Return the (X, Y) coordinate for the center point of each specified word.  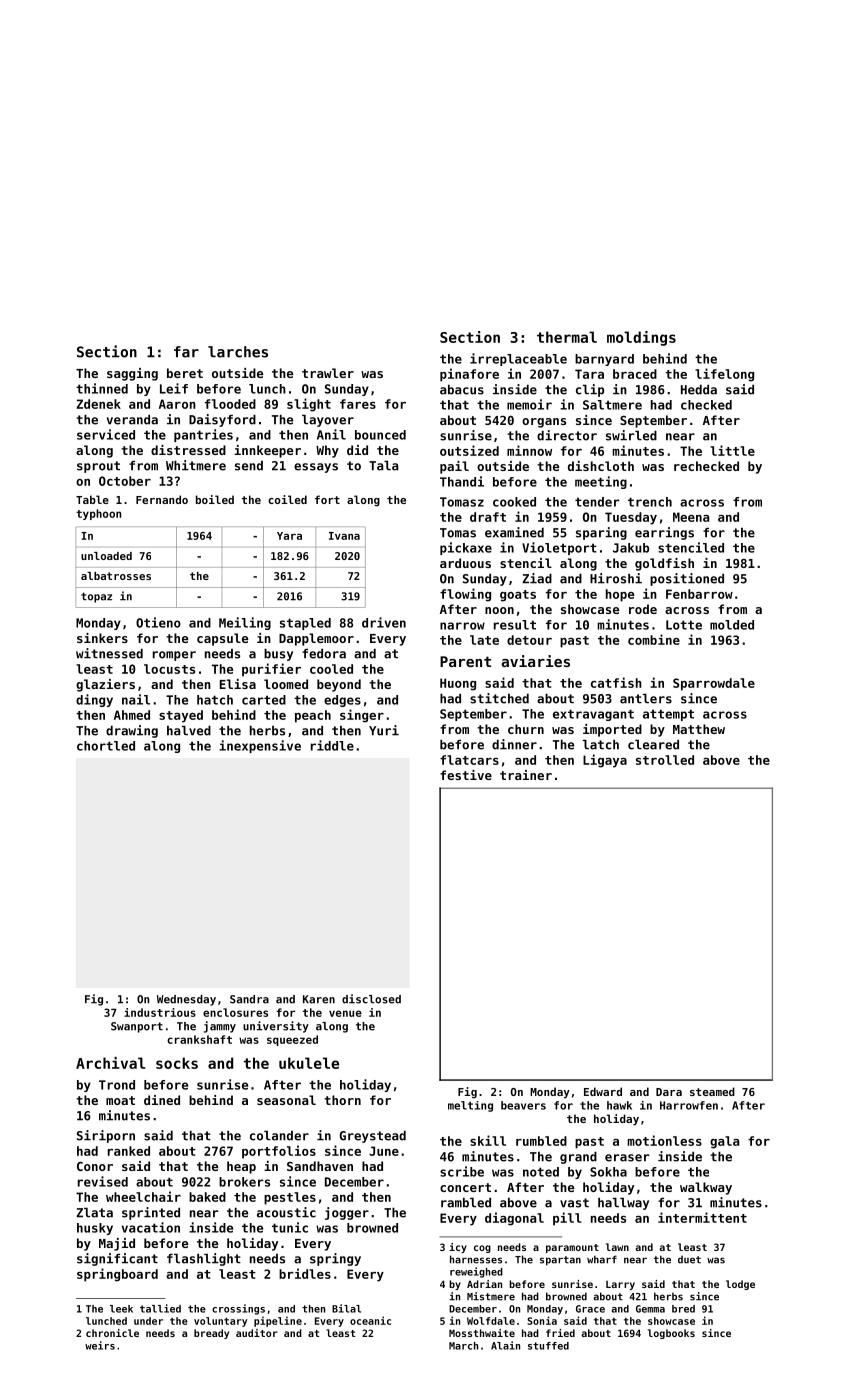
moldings (641, 338)
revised (103, 1181)
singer (362, 716)
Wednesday (186, 1000)
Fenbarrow (699, 594)
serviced (106, 434)
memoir (529, 404)
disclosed (371, 999)
